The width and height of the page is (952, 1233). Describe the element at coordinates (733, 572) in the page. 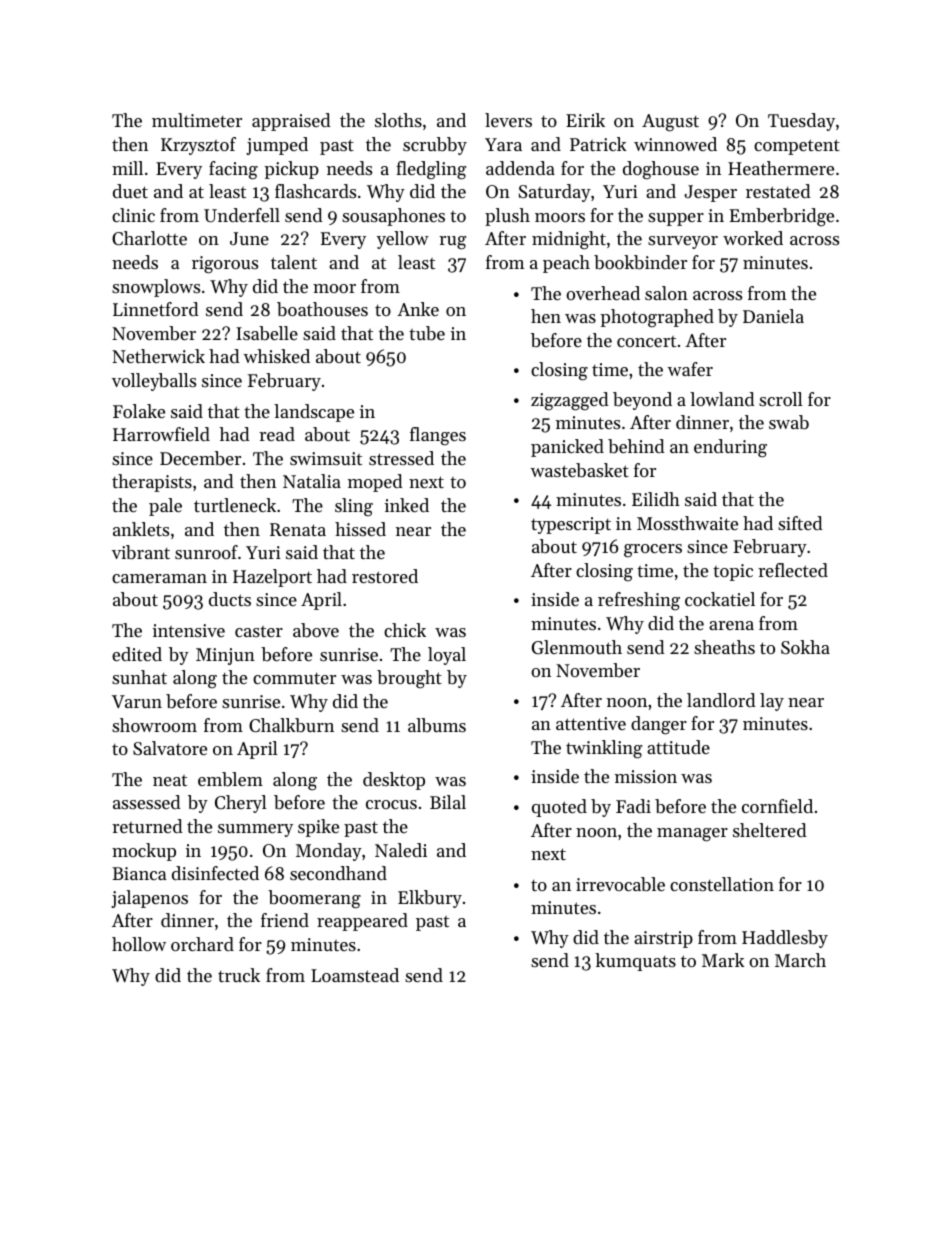

I see `topic` at that location.
